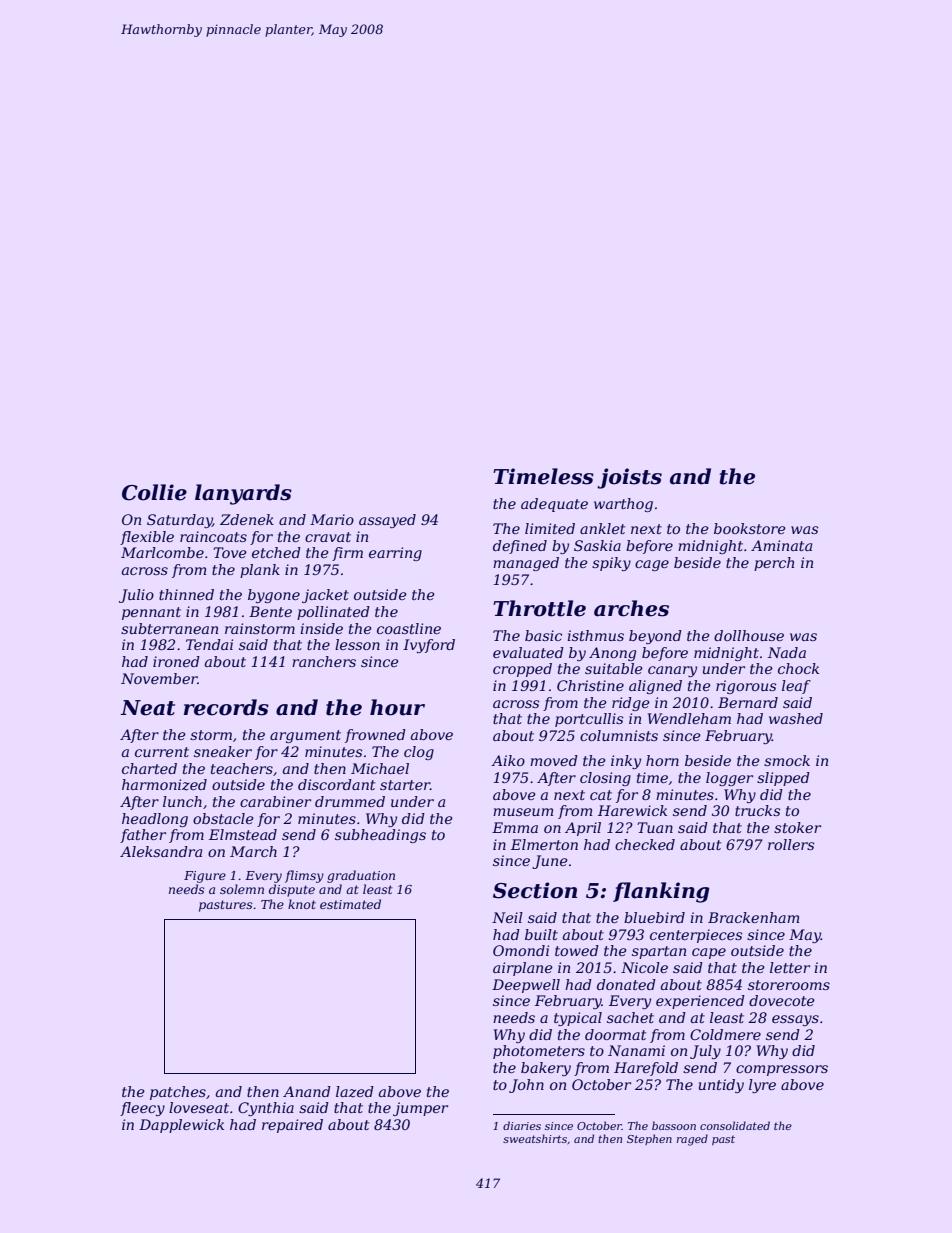 This screenshot has width=952, height=1233. What do you see at coordinates (601, 795) in the screenshot?
I see `cat` at bounding box center [601, 795].
